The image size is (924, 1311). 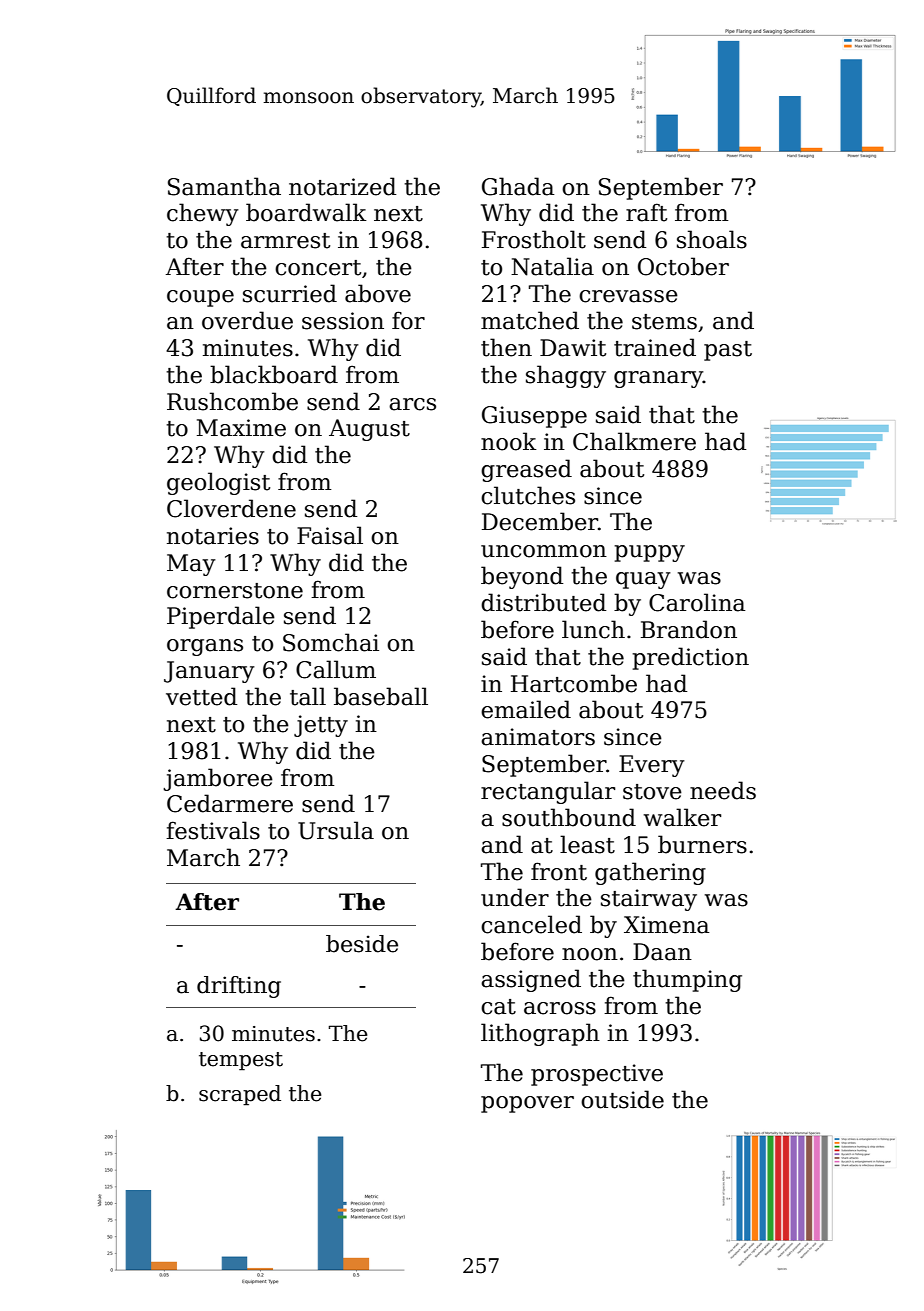 I want to click on Somchai, so click(x=331, y=642).
